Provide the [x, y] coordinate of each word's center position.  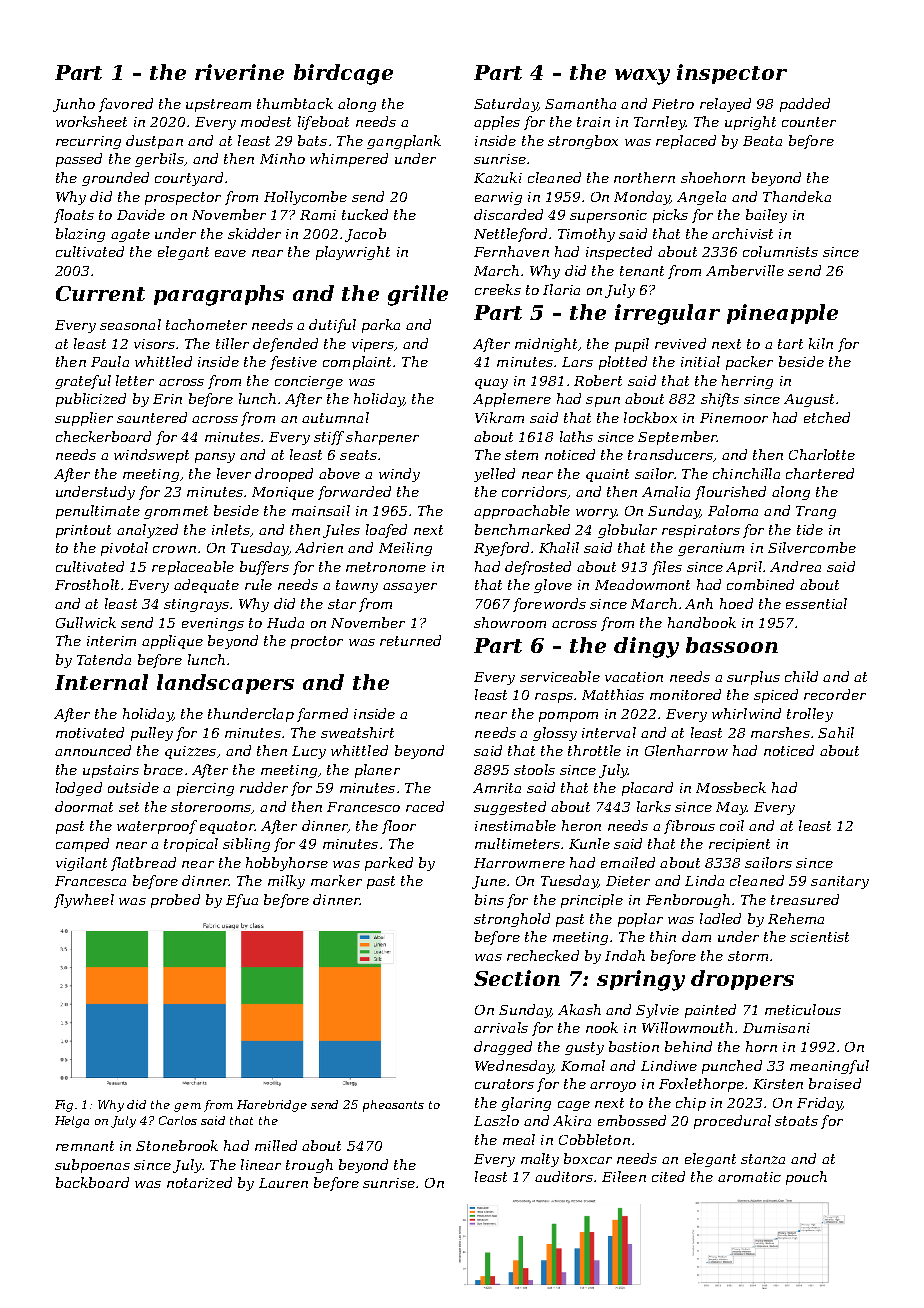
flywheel [84, 901]
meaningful [829, 1067]
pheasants [393, 1106]
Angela [701, 198]
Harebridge [272, 1106]
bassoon [732, 645]
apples [497, 123]
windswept [151, 456]
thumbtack [295, 103]
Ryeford [501, 549]
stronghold [512, 920]
